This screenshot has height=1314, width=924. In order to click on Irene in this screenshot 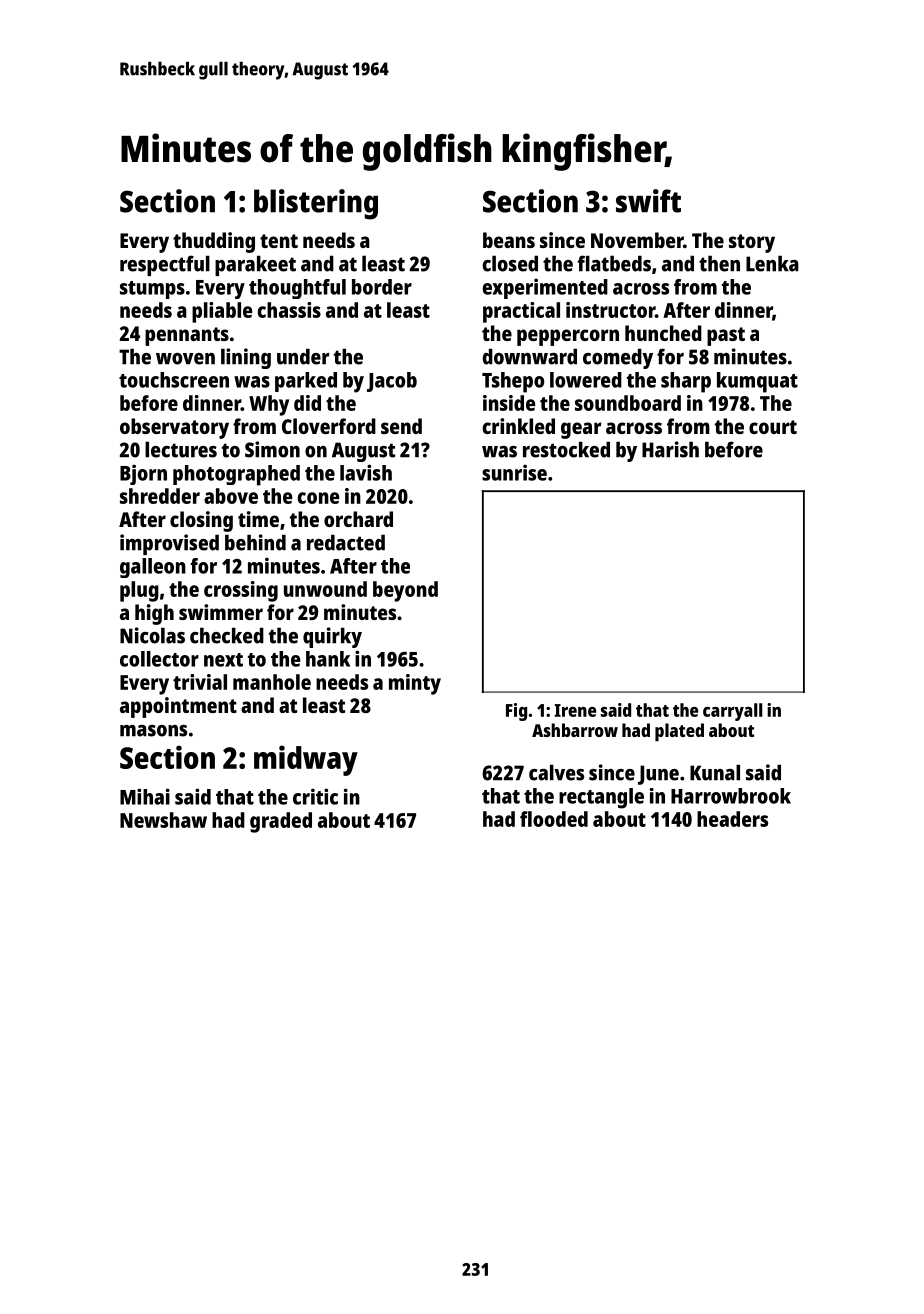, I will do `click(575, 710)`.
